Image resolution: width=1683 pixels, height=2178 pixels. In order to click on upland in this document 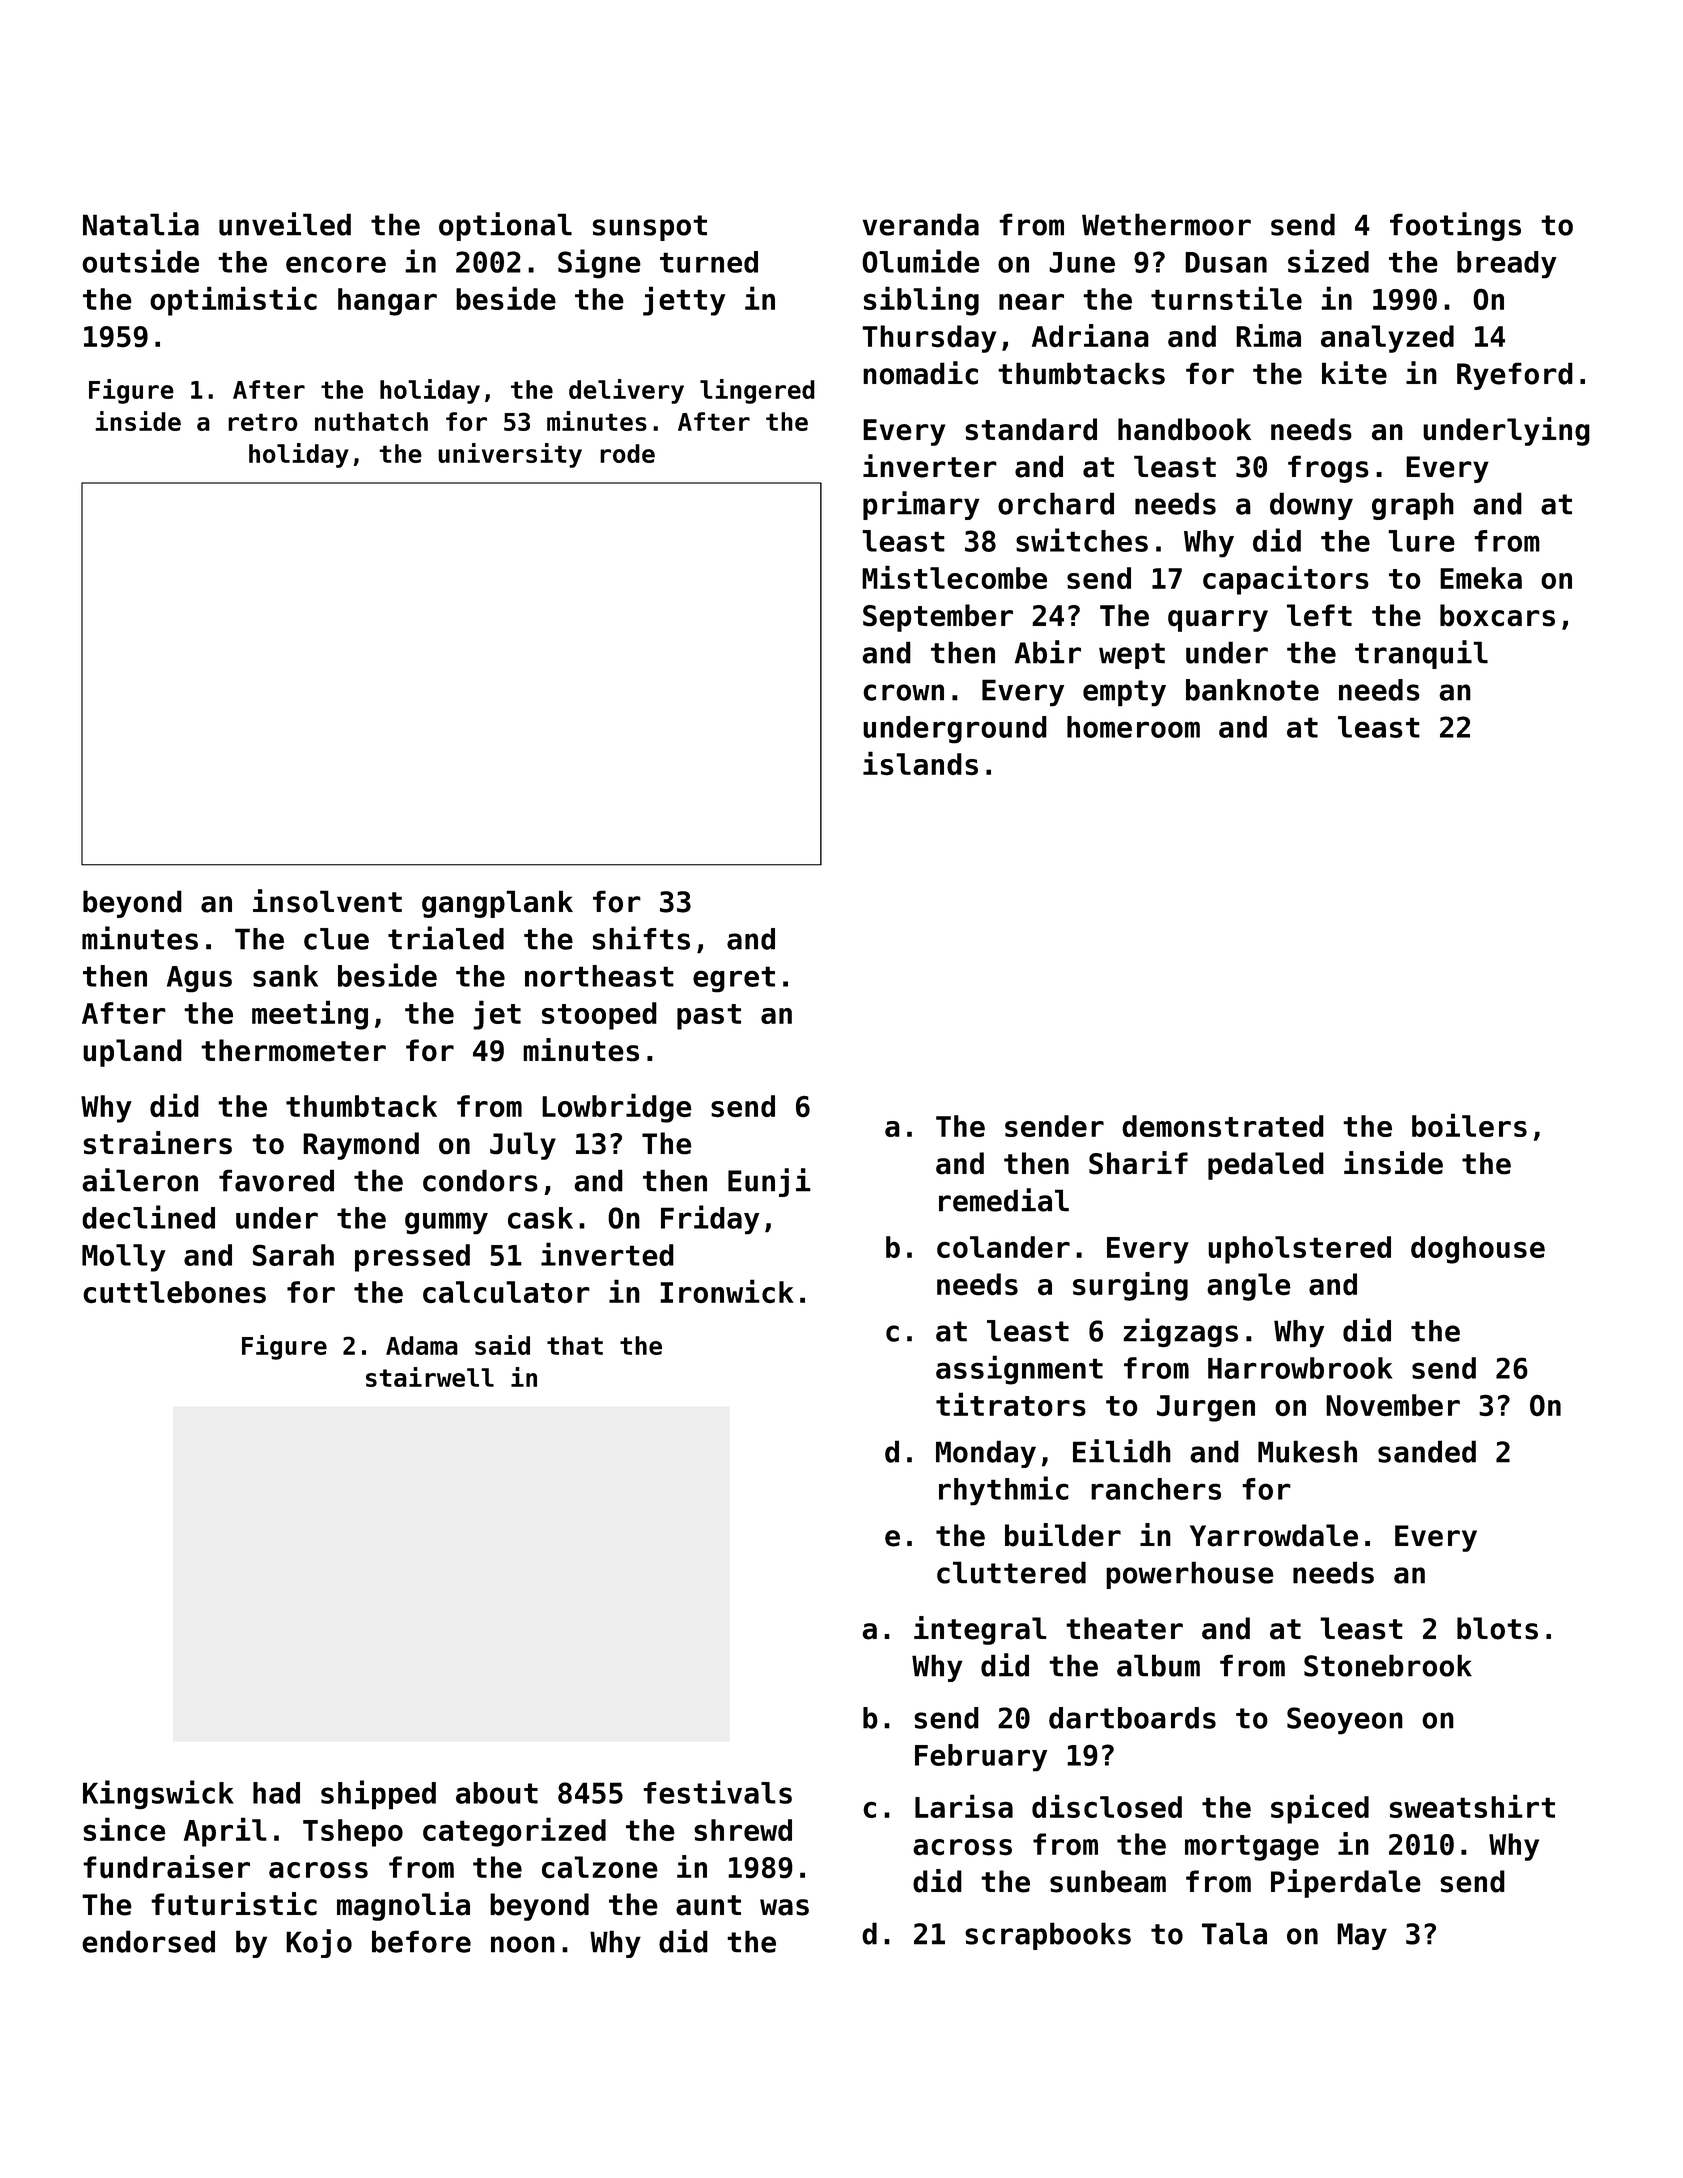, I will do `click(132, 1053)`.
